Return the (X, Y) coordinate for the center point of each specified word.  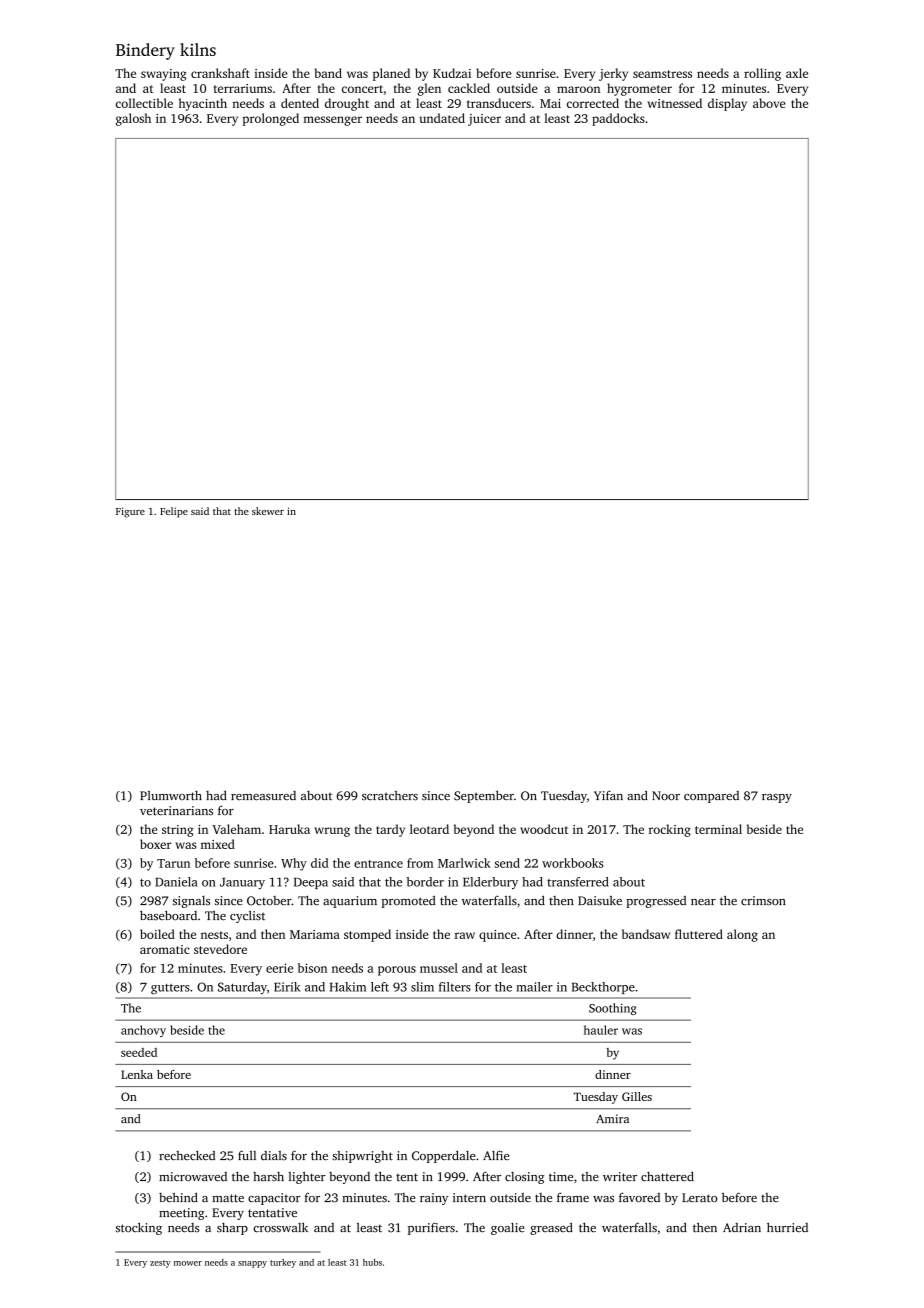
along (742, 935)
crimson (763, 901)
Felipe (174, 512)
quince (498, 936)
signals (191, 902)
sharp (232, 1229)
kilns (198, 49)
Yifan (608, 795)
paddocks (618, 119)
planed (391, 74)
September (484, 796)
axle (797, 73)
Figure (130, 512)
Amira (612, 1118)
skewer (268, 511)
